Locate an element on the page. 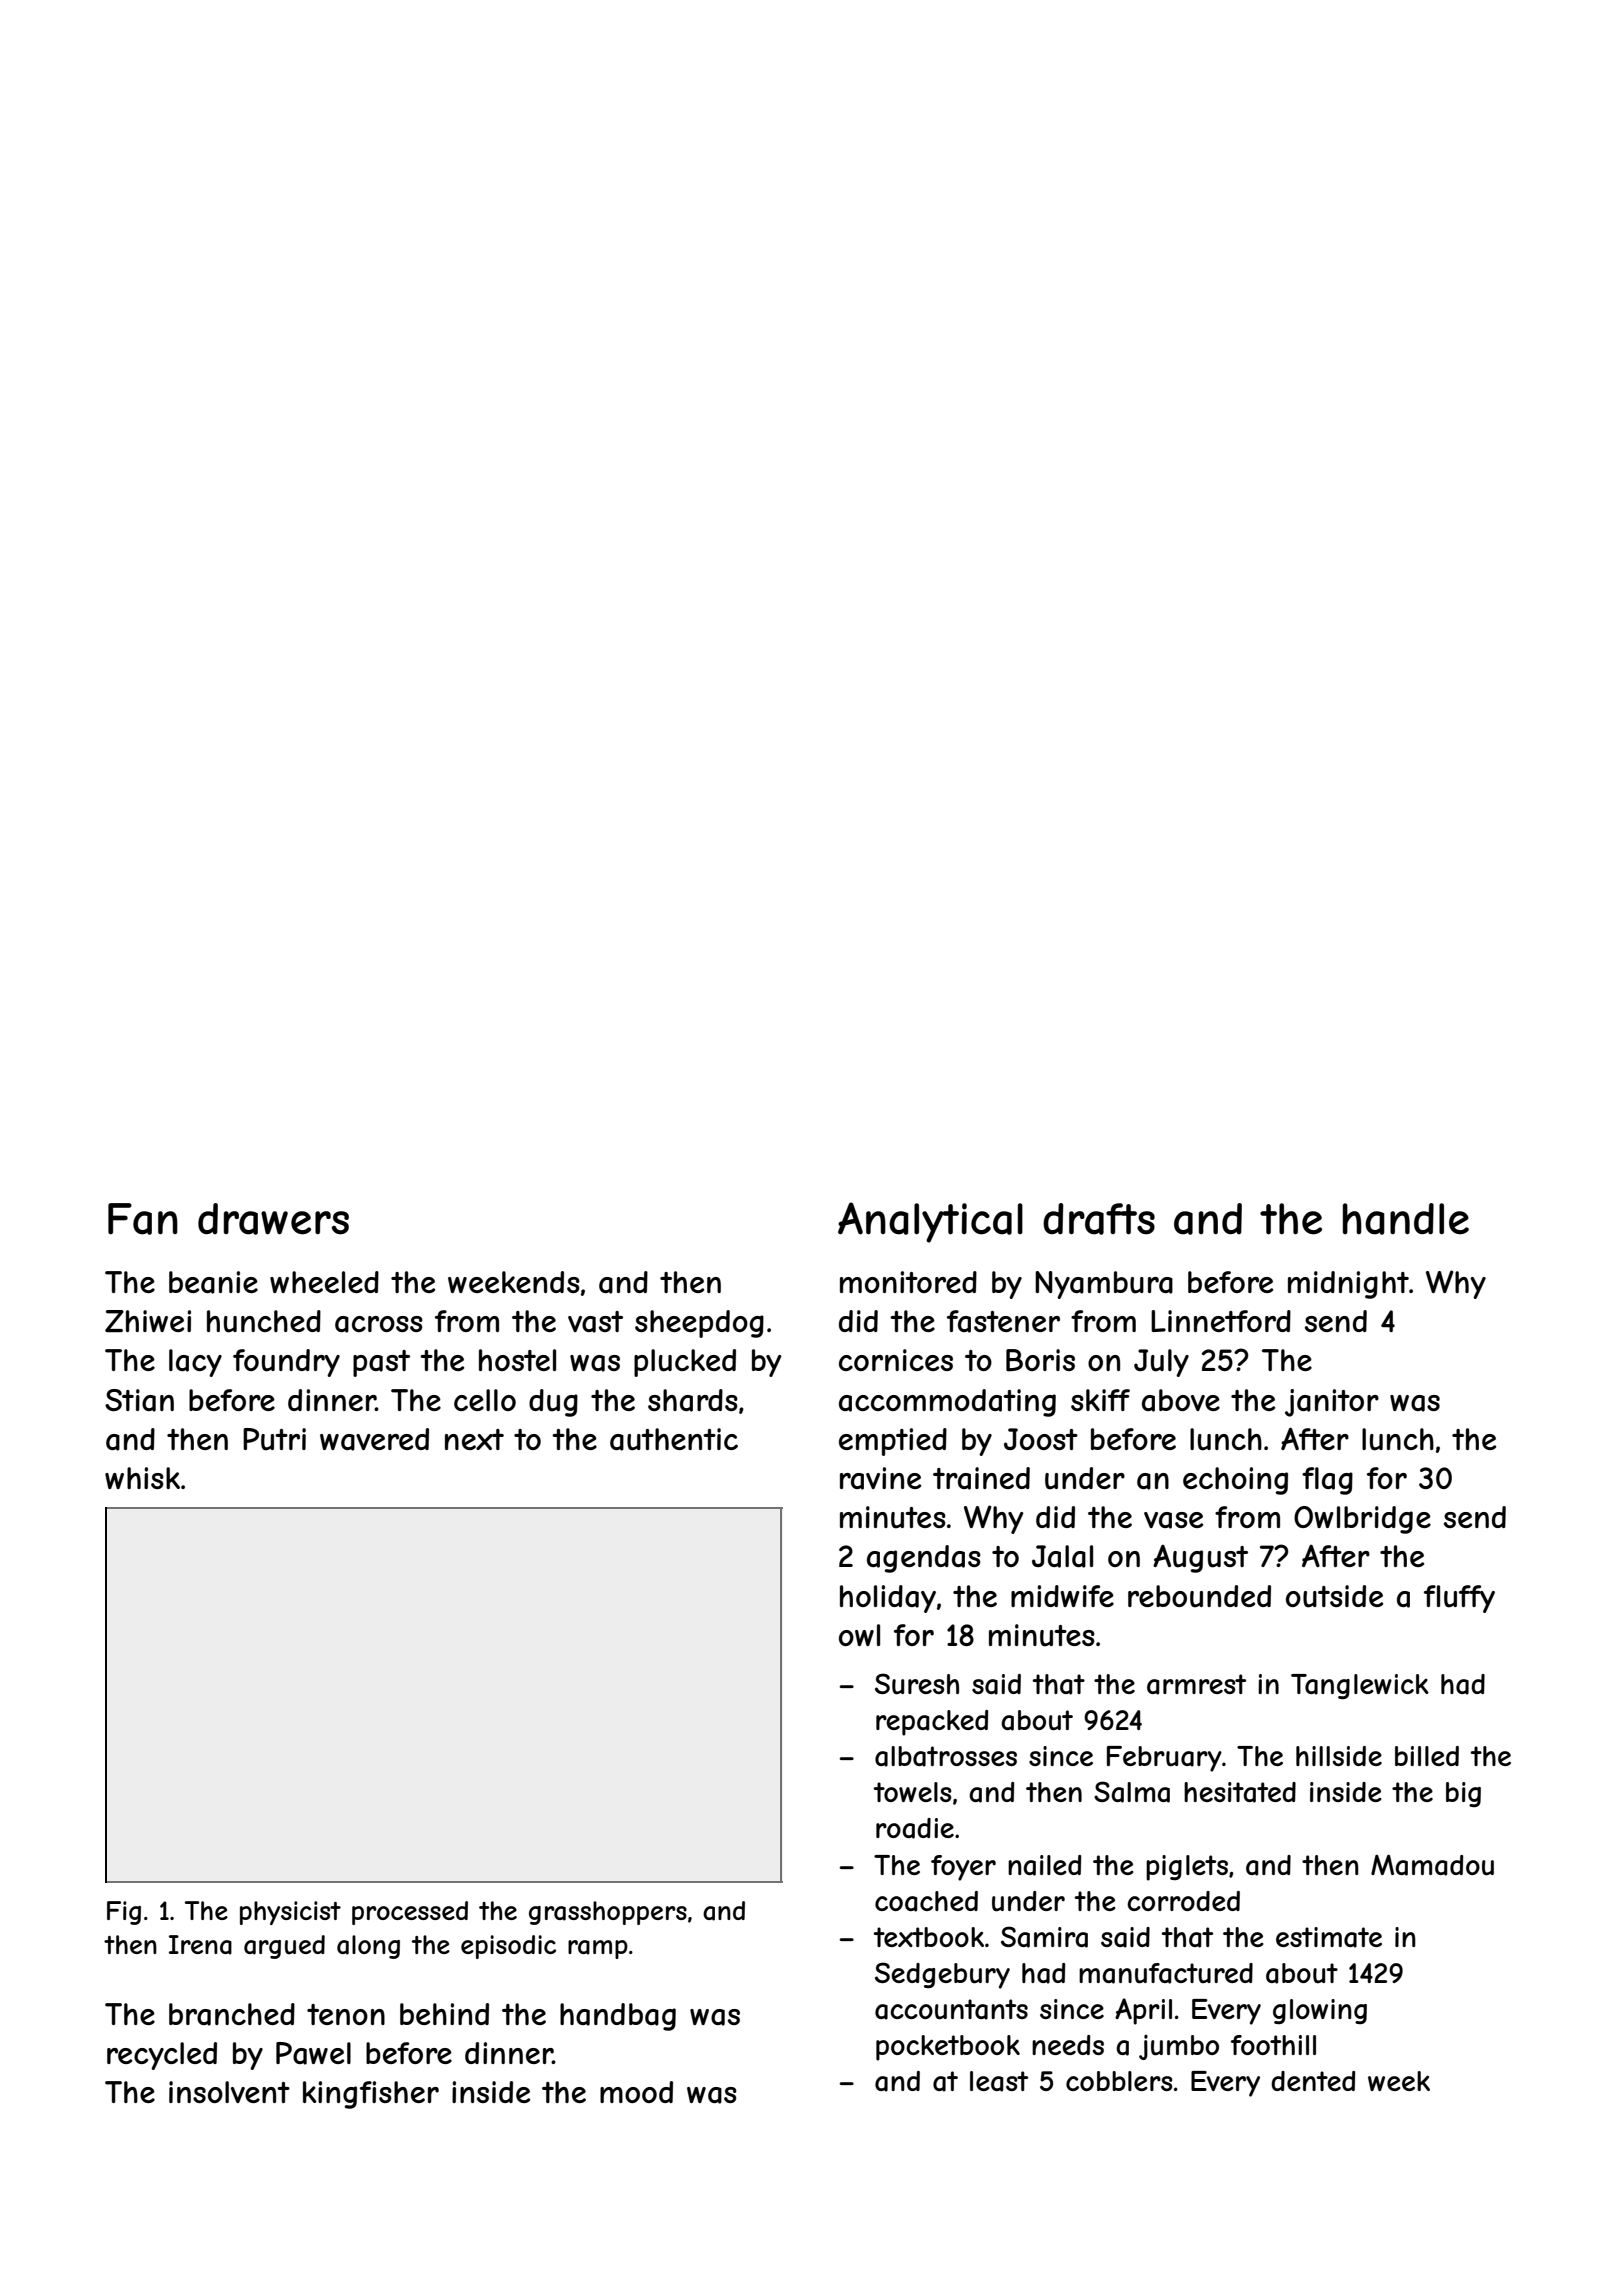 The width and height of the image is (1620, 2292). lacy is located at coordinates (195, 1363).
